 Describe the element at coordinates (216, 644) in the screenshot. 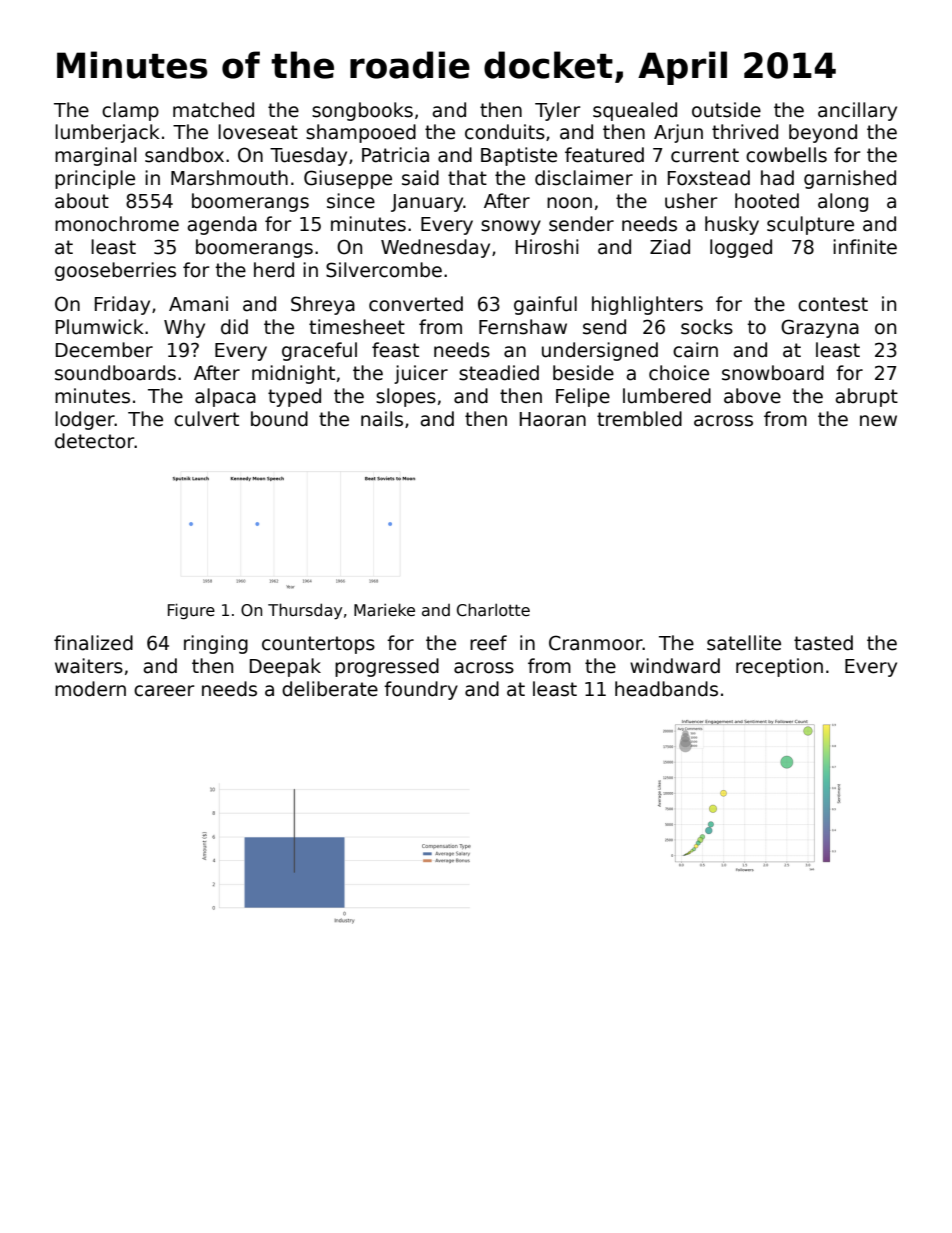

I see `ringing` at that location.
